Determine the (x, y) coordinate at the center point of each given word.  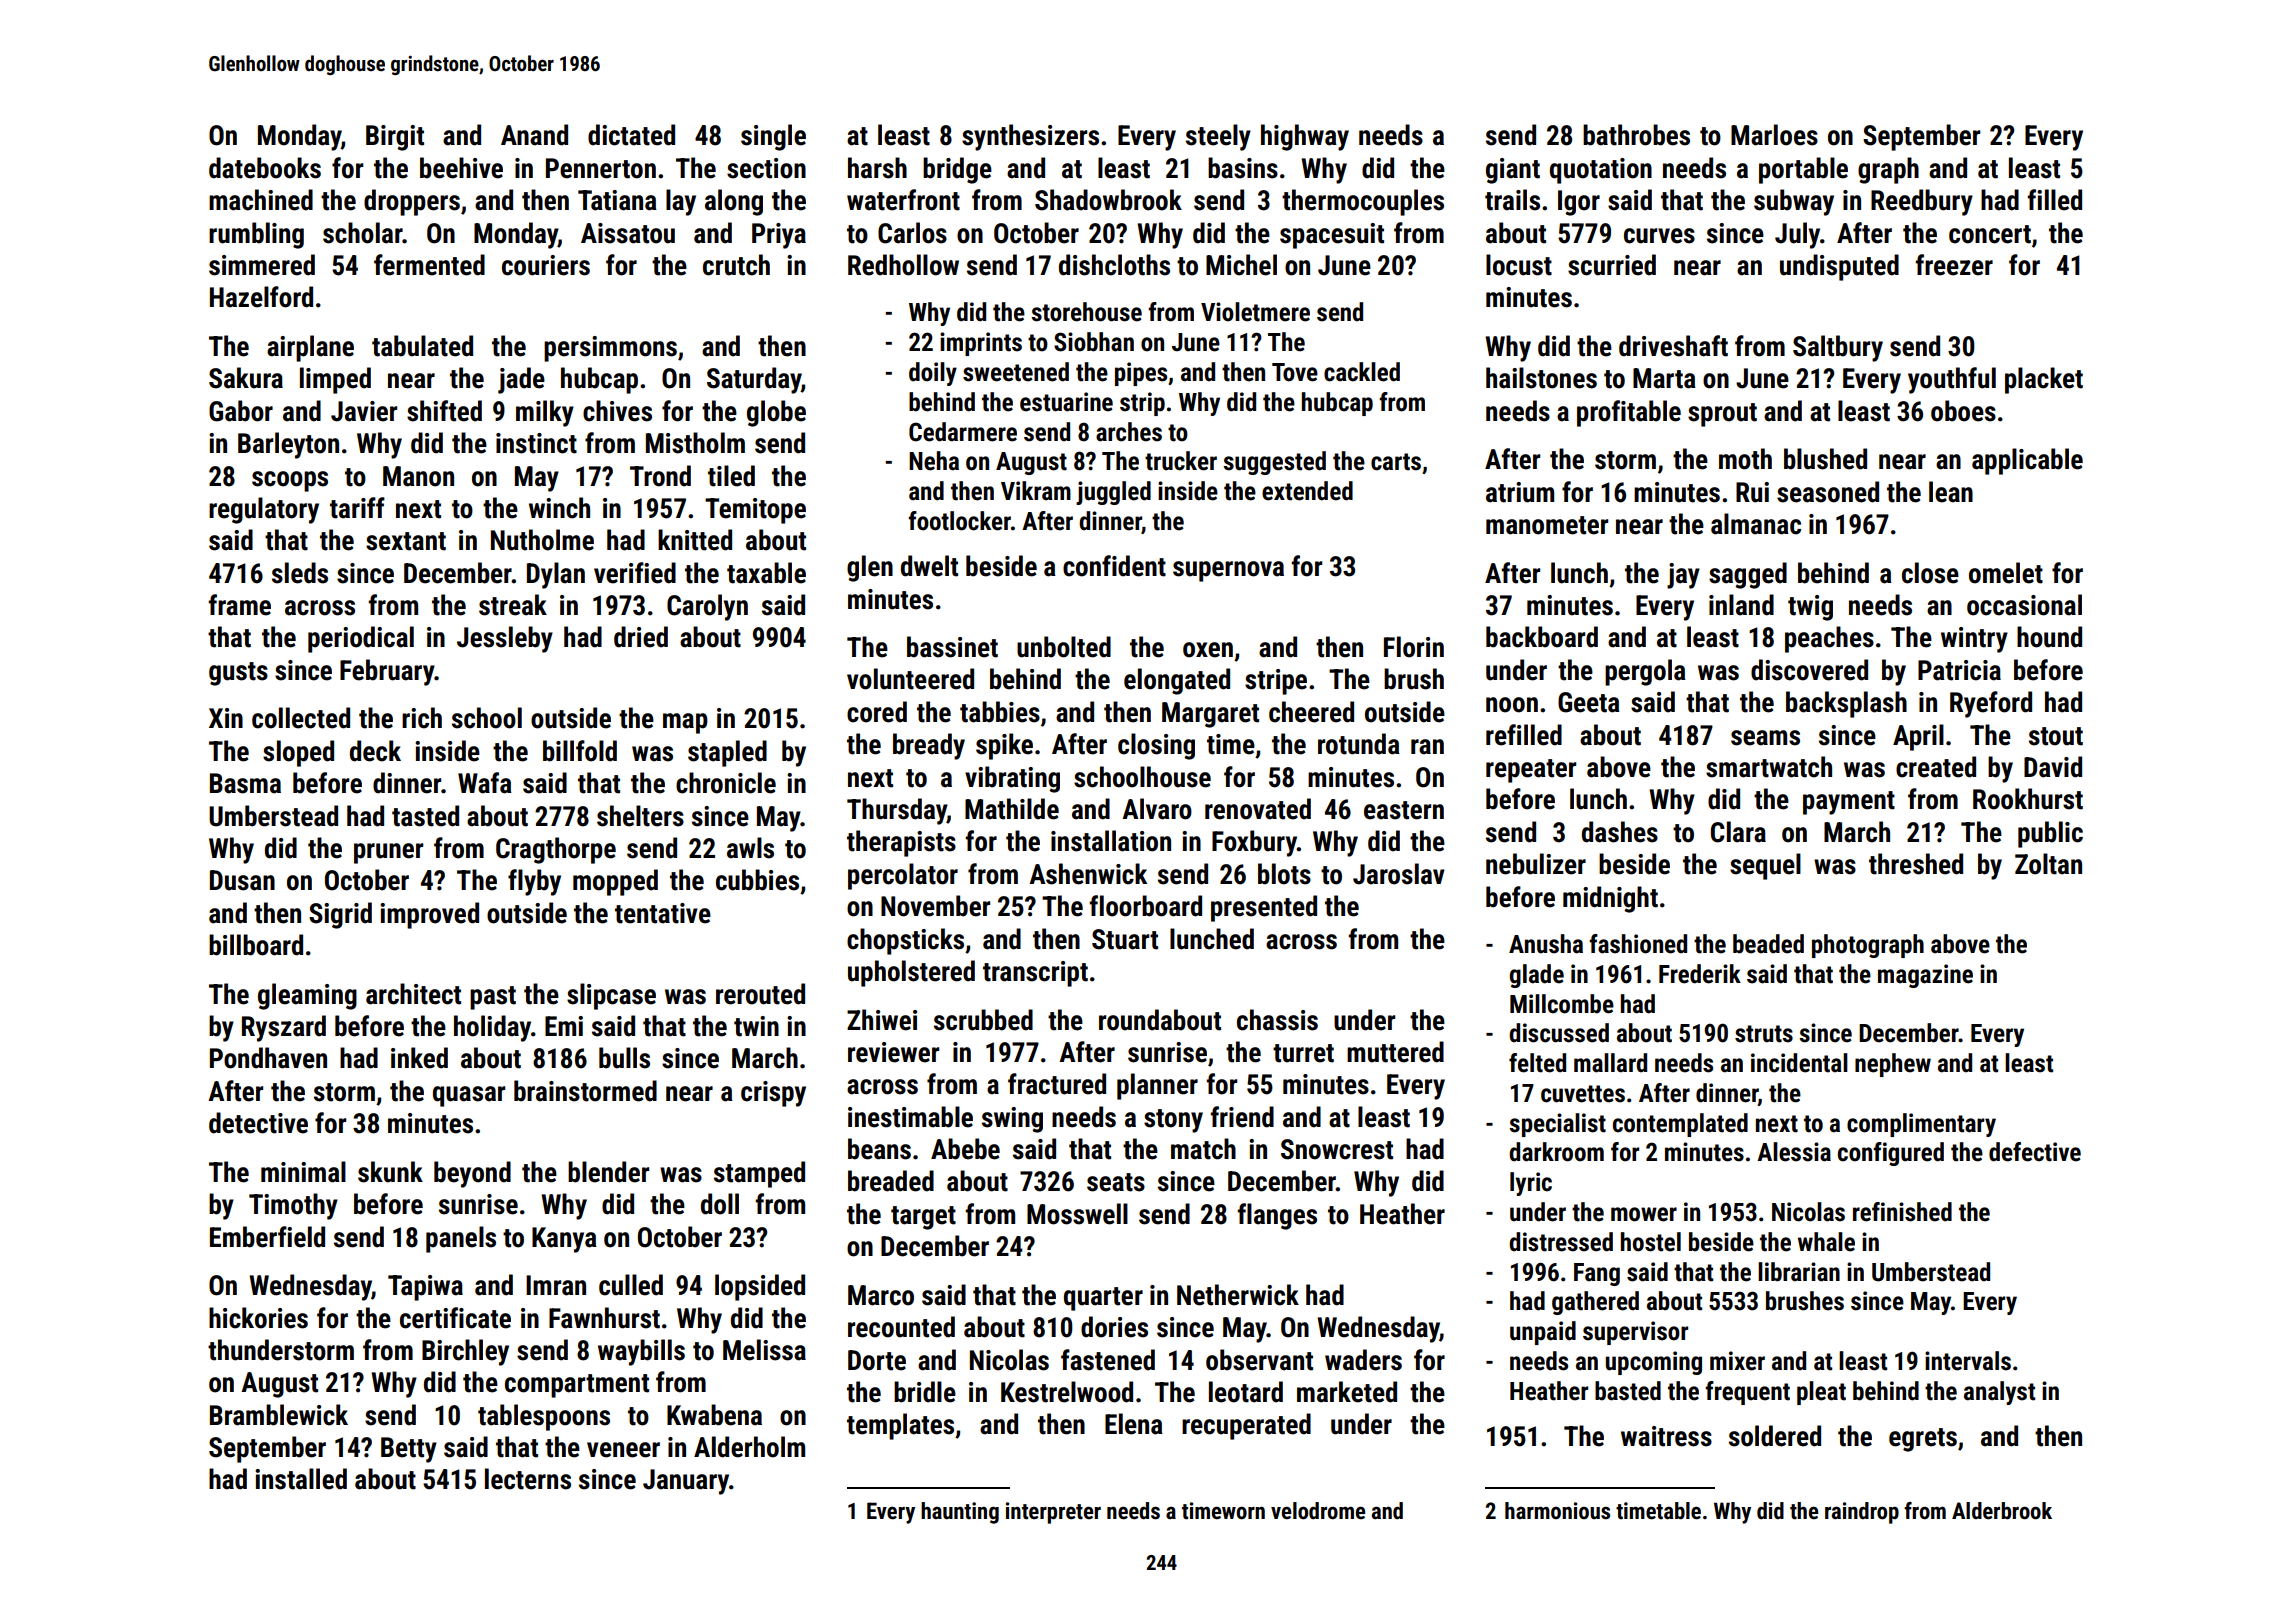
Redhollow (903, 265)
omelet (2006, 573)
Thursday (897, 811)
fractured (1057, 1084)
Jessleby (505, 639)
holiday (492, 1028)
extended (1307, 491)
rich (422, 718)
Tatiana (617, 200)
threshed (1916, 864)
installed (301, 1479)
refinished (1902, 1212)
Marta (1664, 378)
